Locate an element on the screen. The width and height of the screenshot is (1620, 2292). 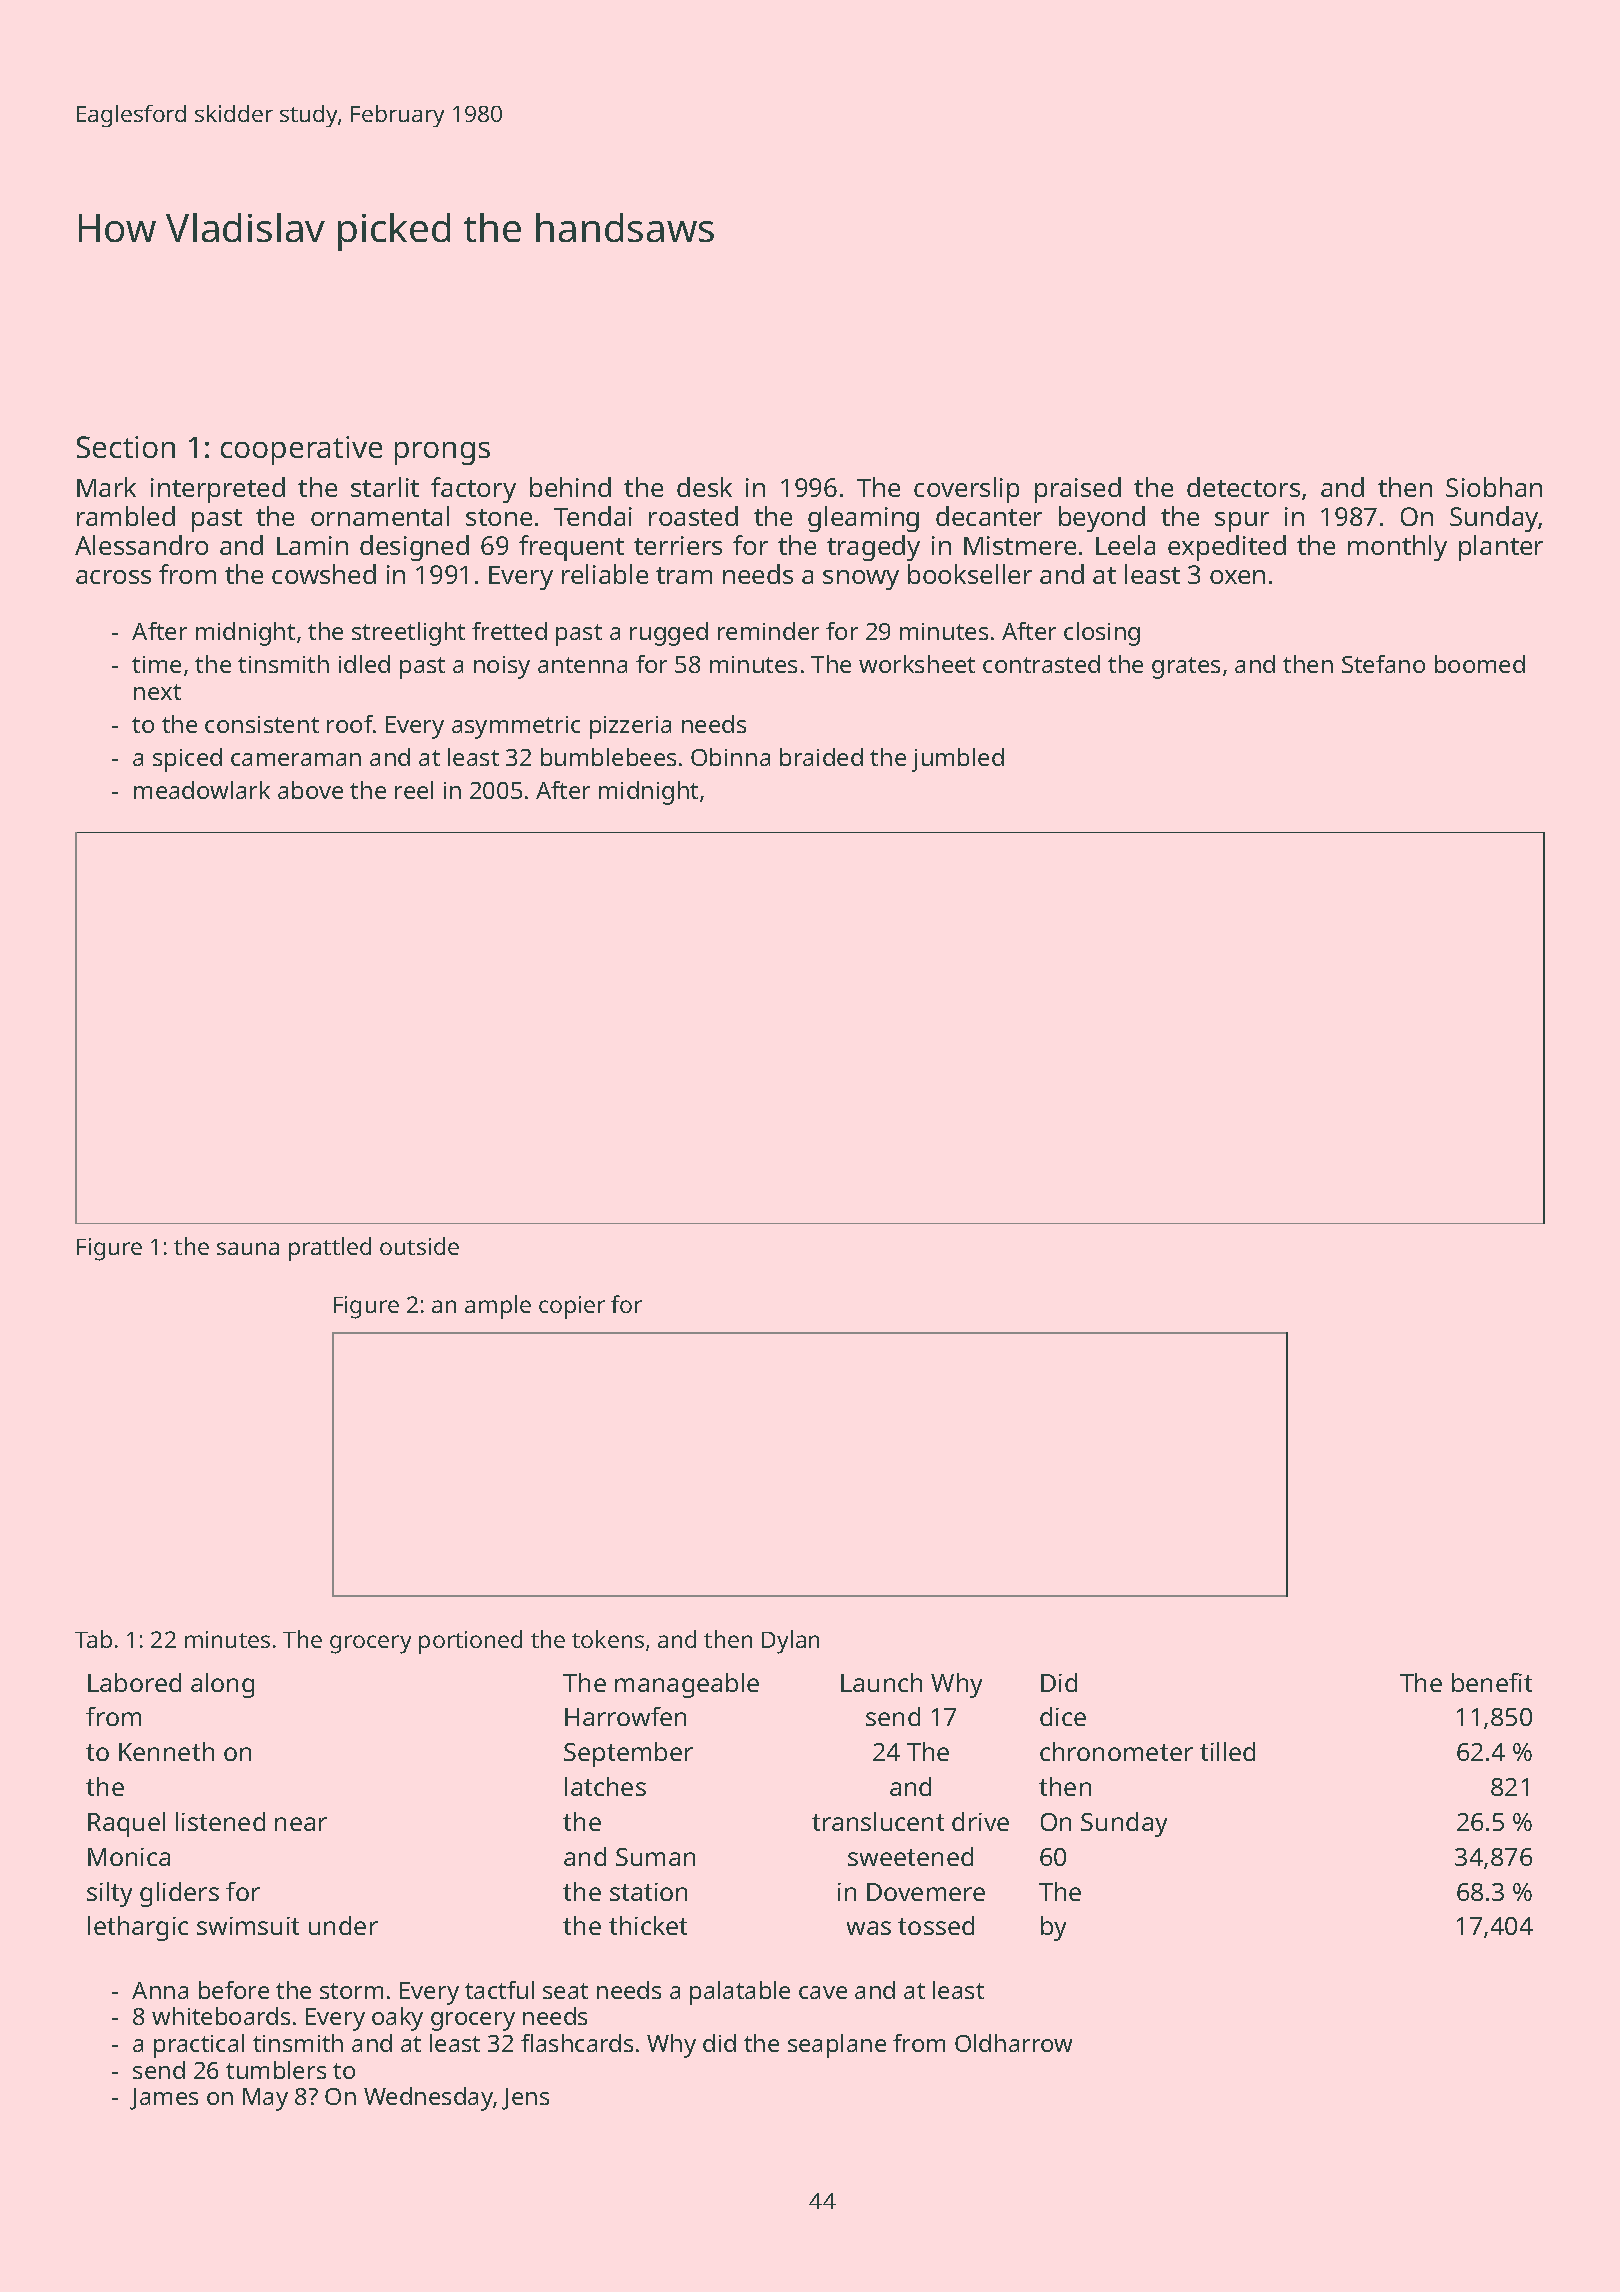
oxen is located at coordinates (1237, 577).
